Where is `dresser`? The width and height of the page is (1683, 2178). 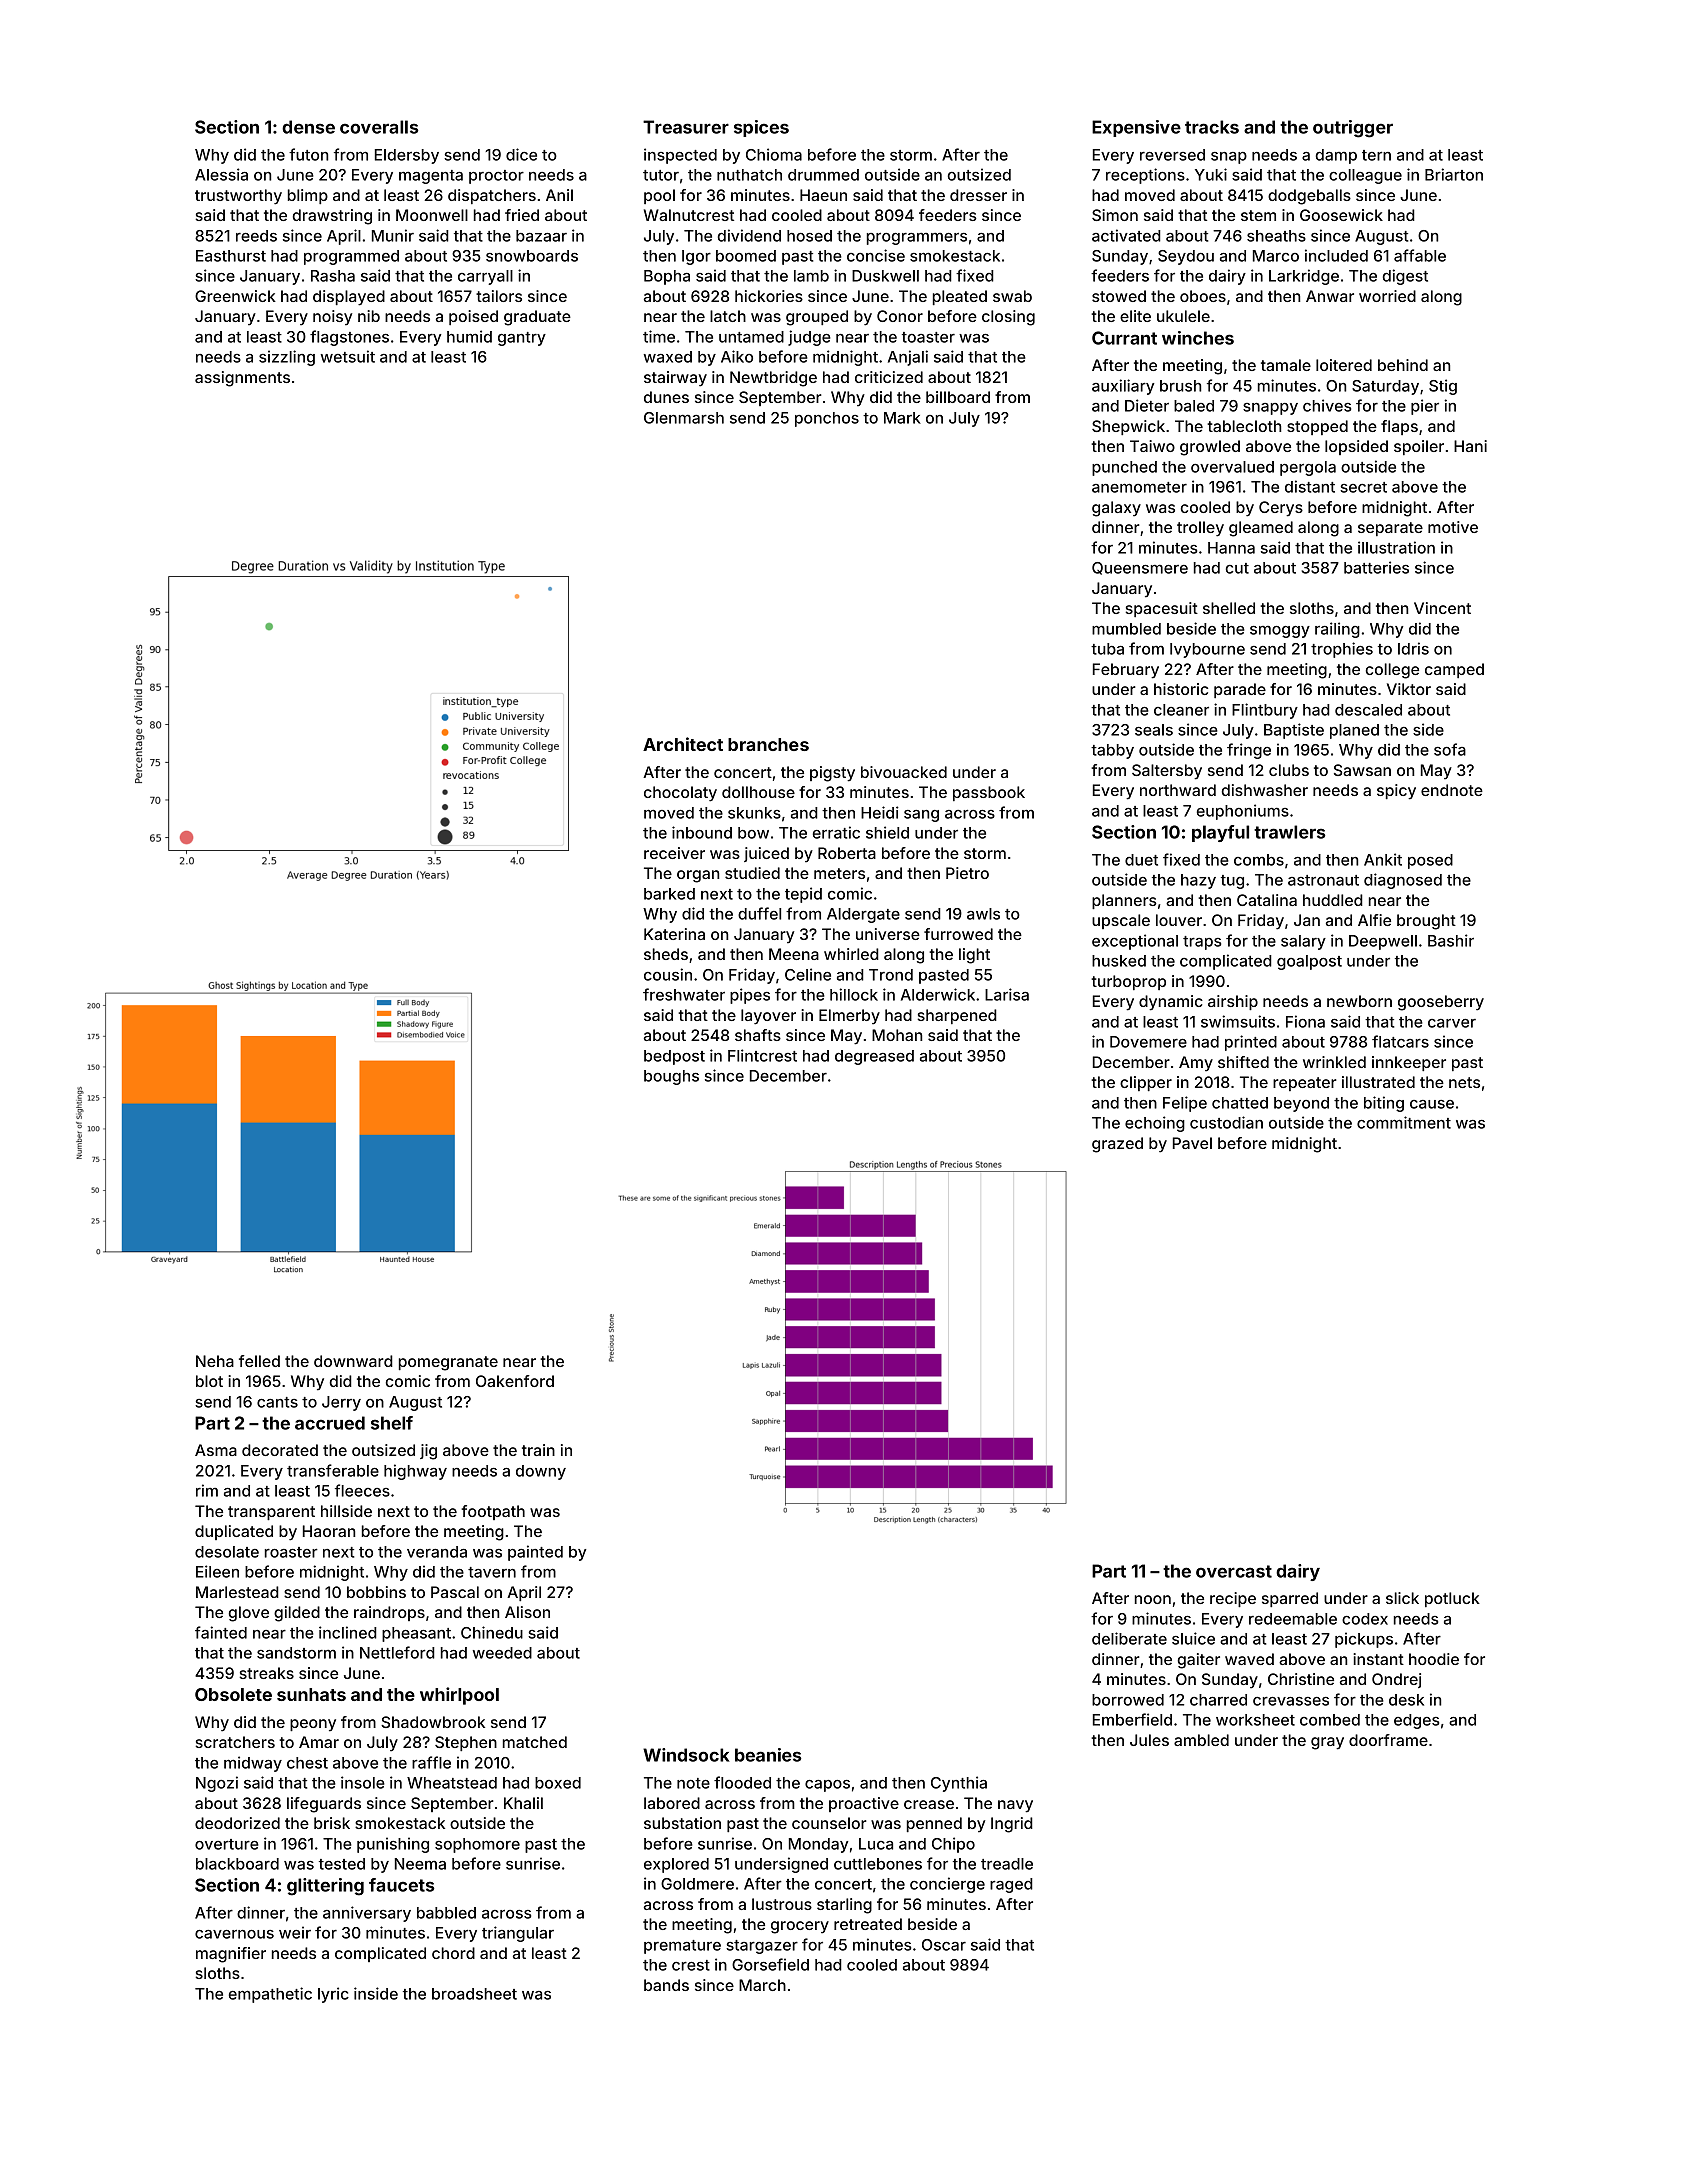
dresser is located at coordinates (978, 195).
